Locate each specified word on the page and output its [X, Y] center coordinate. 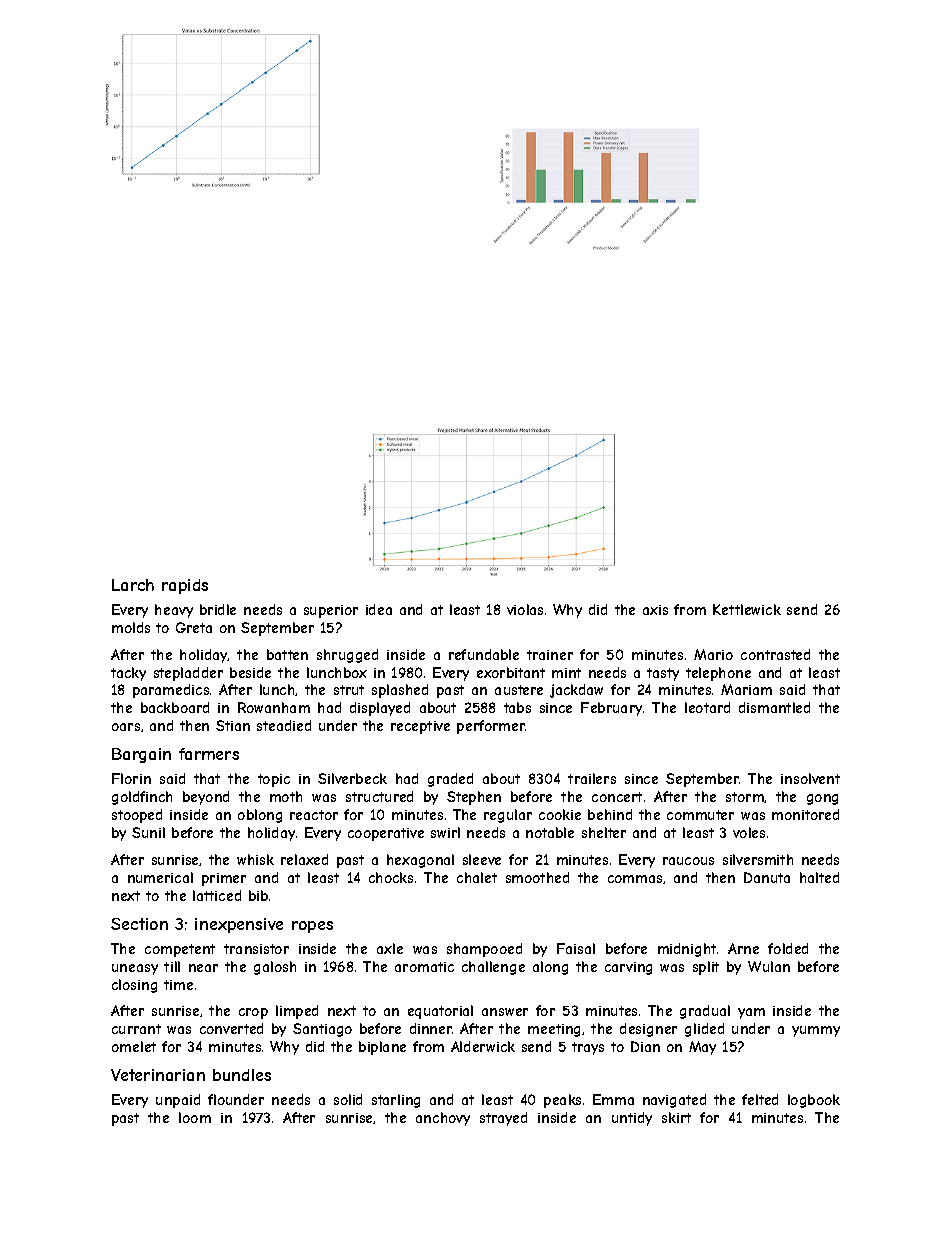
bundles [242, 1075]
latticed [217, 895]
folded [788, 948]
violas [525, 609]
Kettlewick [747, 609]
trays [588, 1048]
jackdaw [576, 691]
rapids [185, 586]
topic [274, 780]
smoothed [537, 877]
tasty [663, 674]
